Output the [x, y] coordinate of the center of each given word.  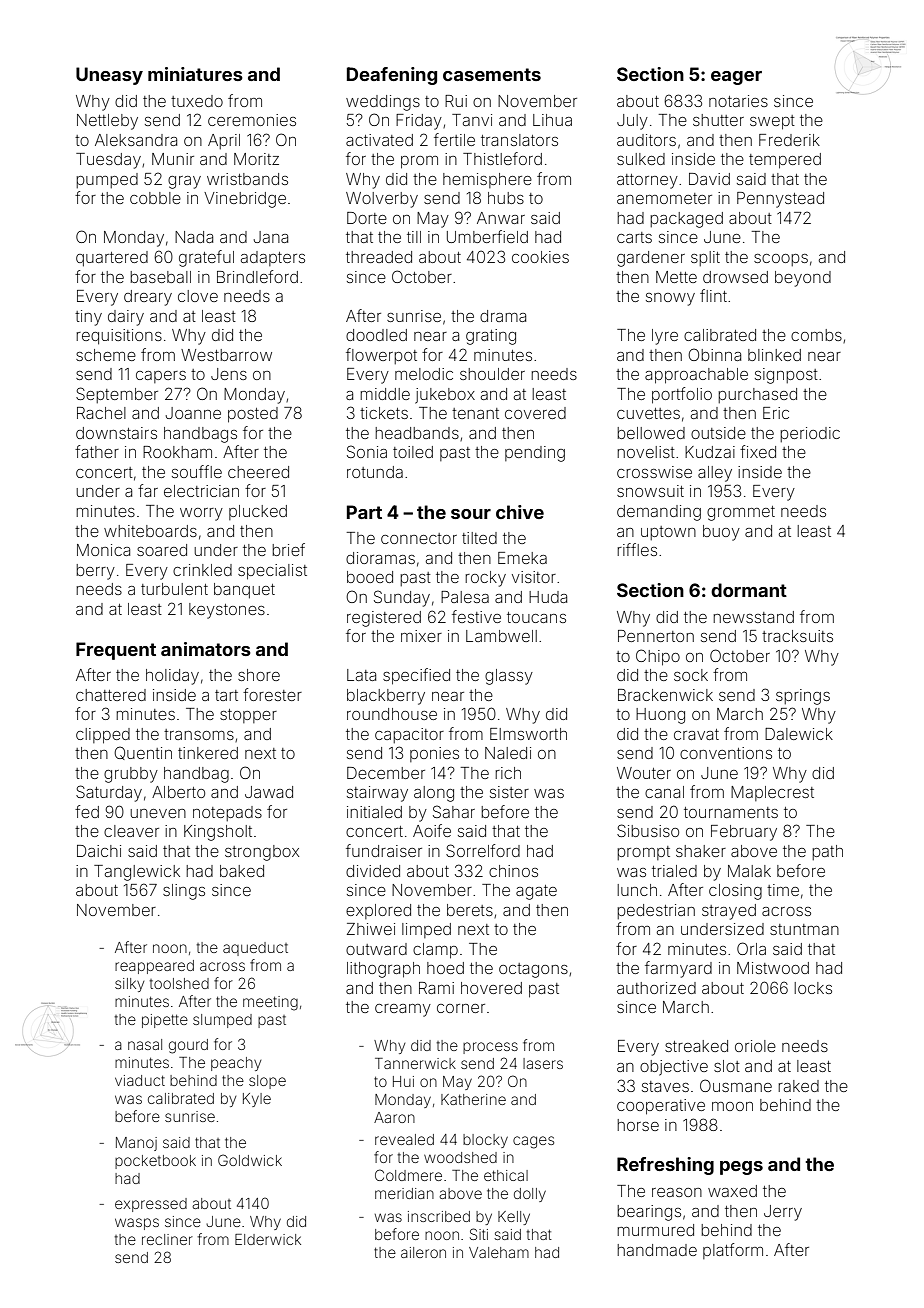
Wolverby [382, 200]
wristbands [247, 179]
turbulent [174, 589]
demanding [659, 513]
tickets [384, 413]
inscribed [439, 1216]
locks [813, 988]
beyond [803, 279]
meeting [270, 1003]
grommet [741, 513]
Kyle [257, 1100]
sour [471, 514]
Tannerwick [415, 1063]
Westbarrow [226, 355]
